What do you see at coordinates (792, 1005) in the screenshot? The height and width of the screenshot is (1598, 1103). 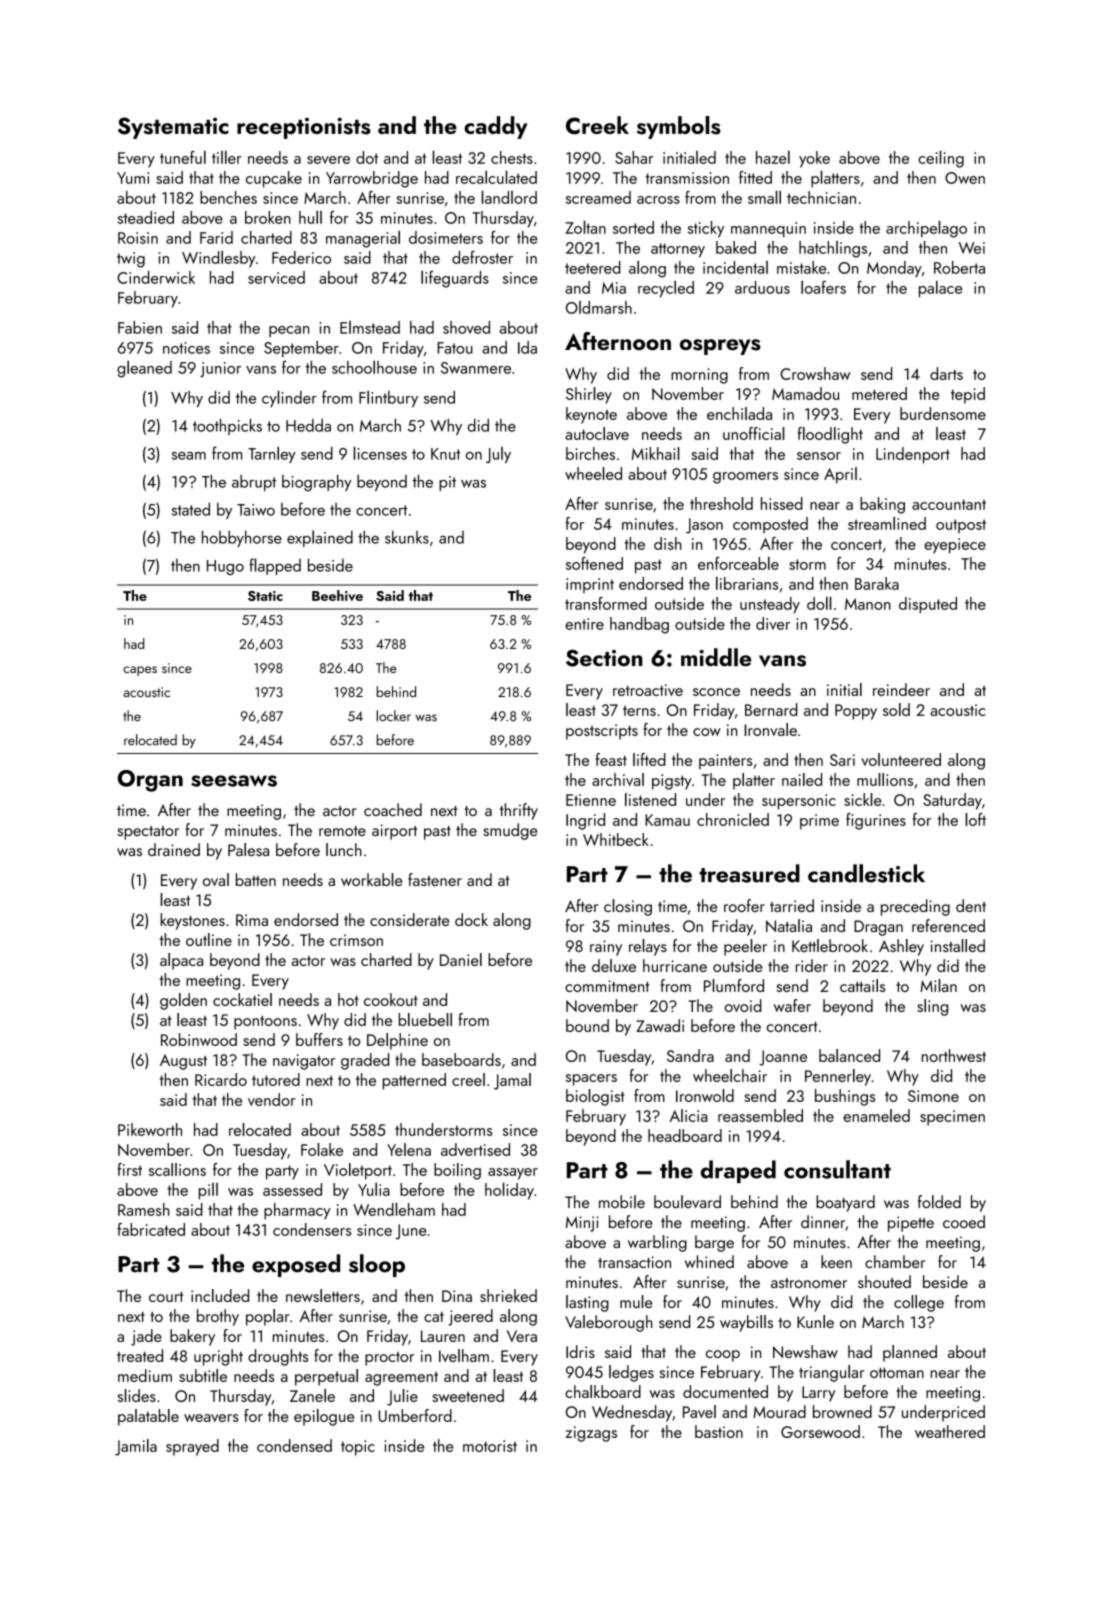 I see `wafer` at bounding box center [792, 1005].
